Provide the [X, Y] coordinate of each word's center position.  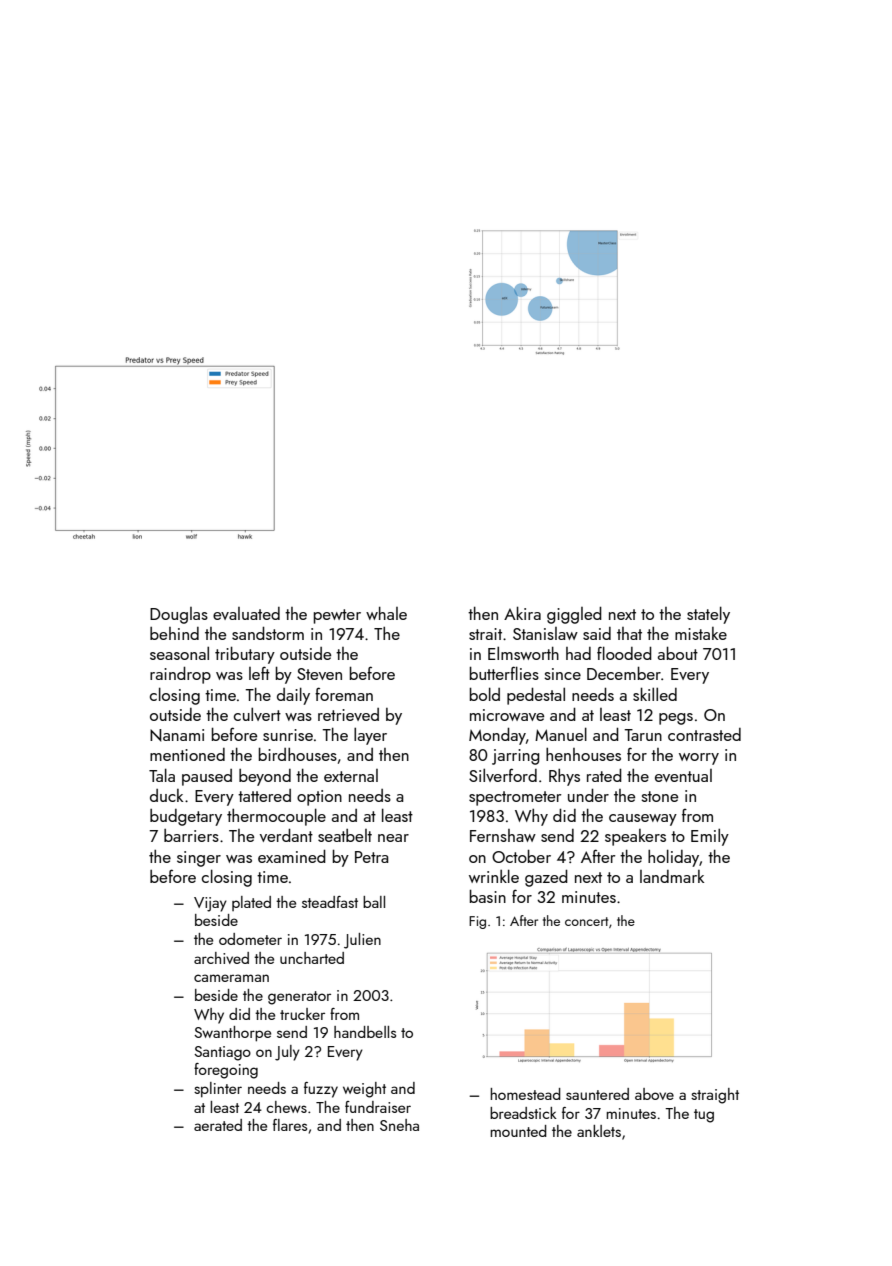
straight [715, 1096]
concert [586, 921]
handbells [365, 1032]
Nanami [177, 735]
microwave [507, 715]
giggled [574, 615]
